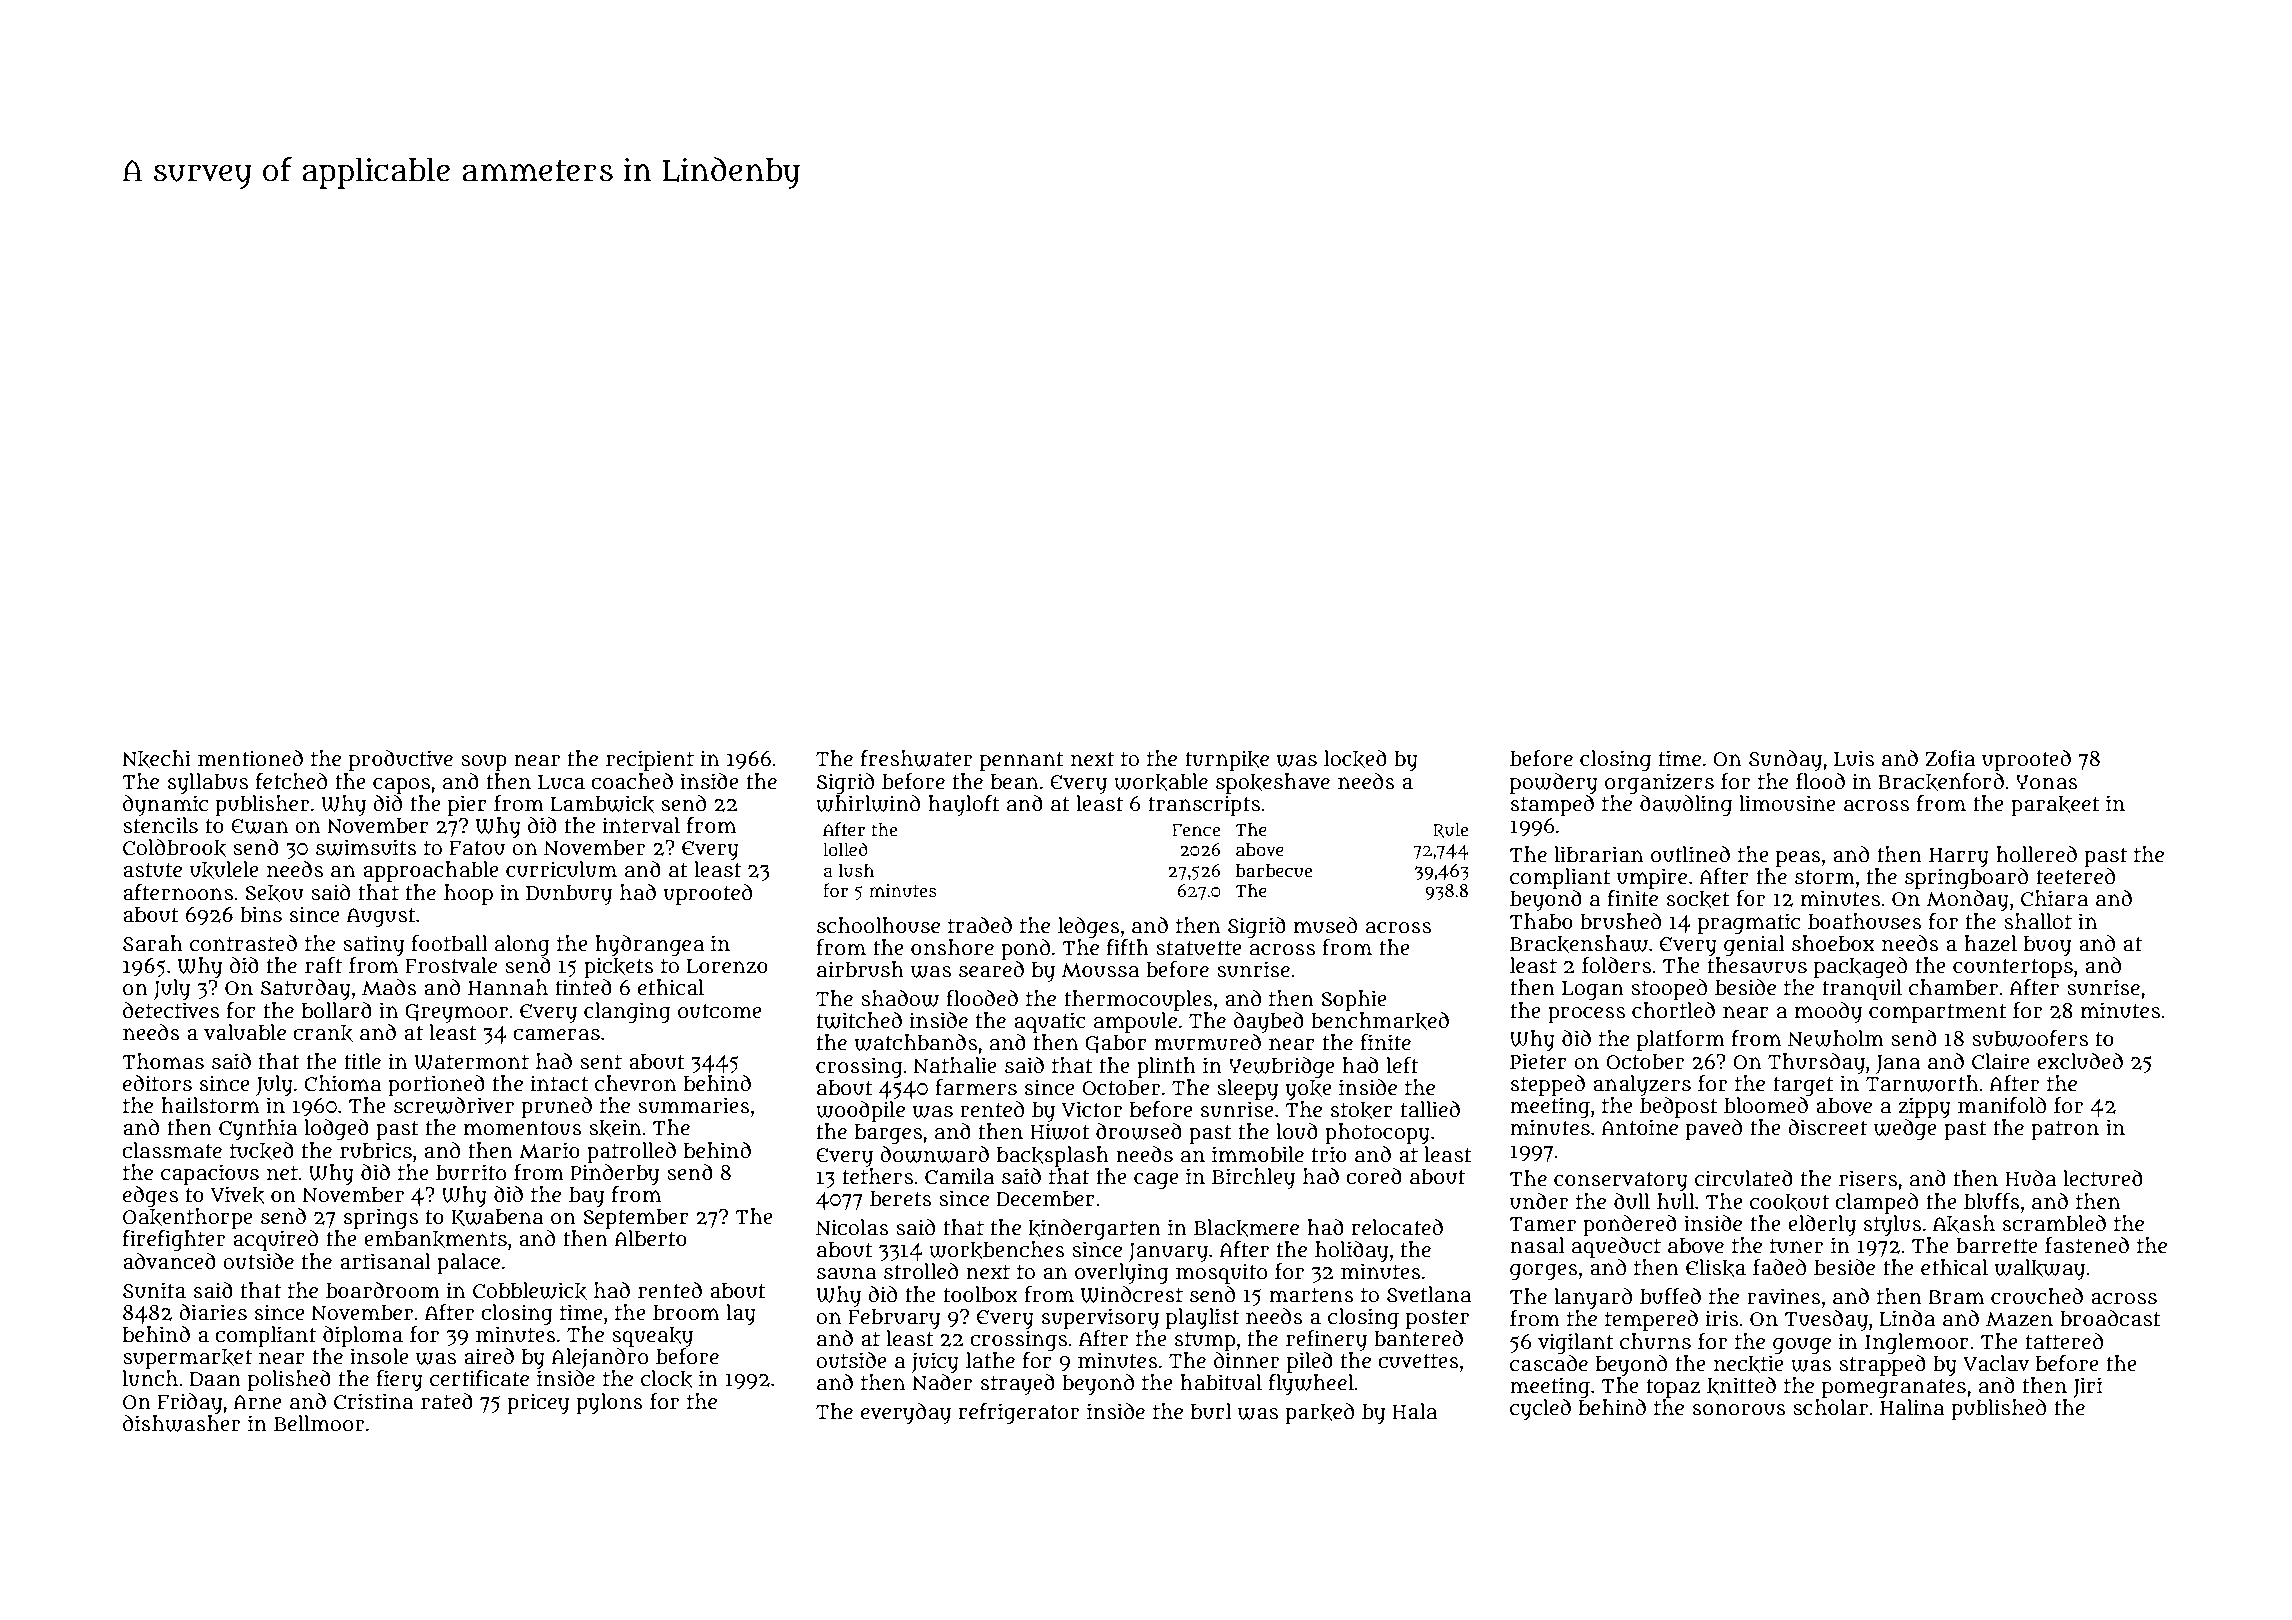 The width and height of the page is (2292, 1620). What do you see at coordinates (489, 1356) in the page?
I see `aired` at bounding box center [489, 1356].
